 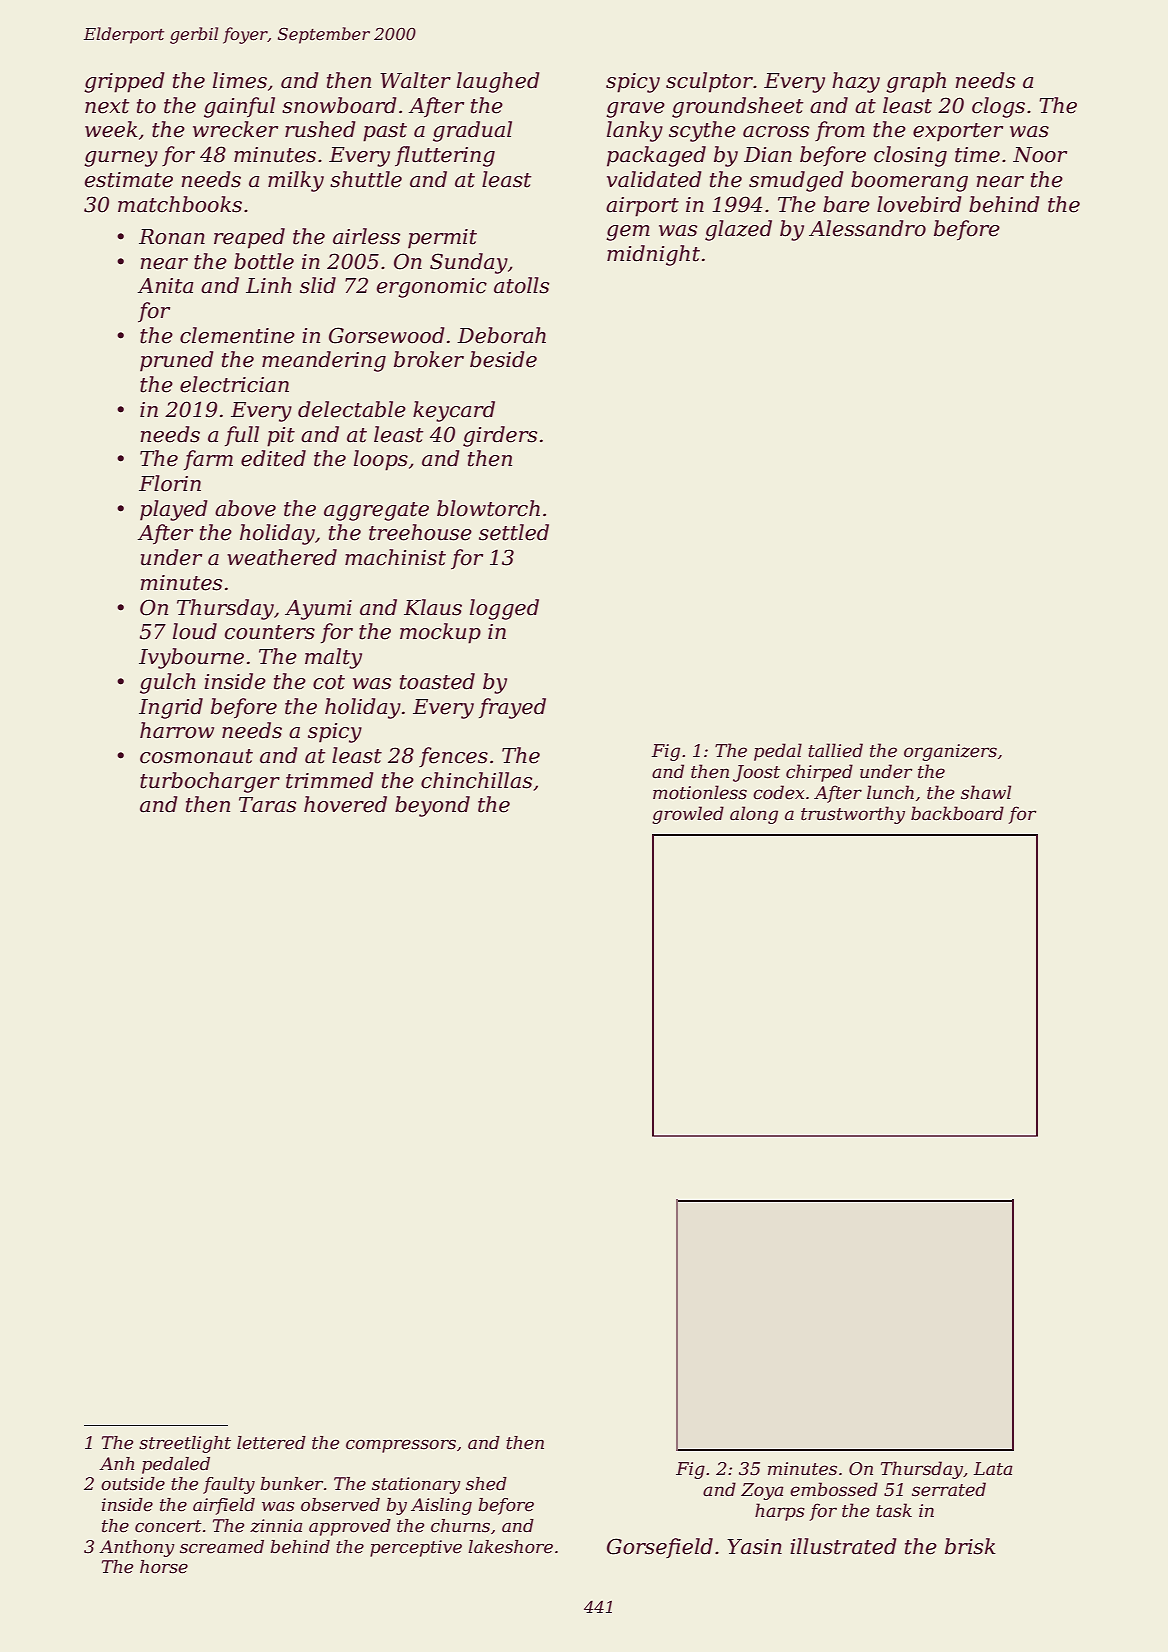 I want to click on Taras, so click(x=267, y=805).
